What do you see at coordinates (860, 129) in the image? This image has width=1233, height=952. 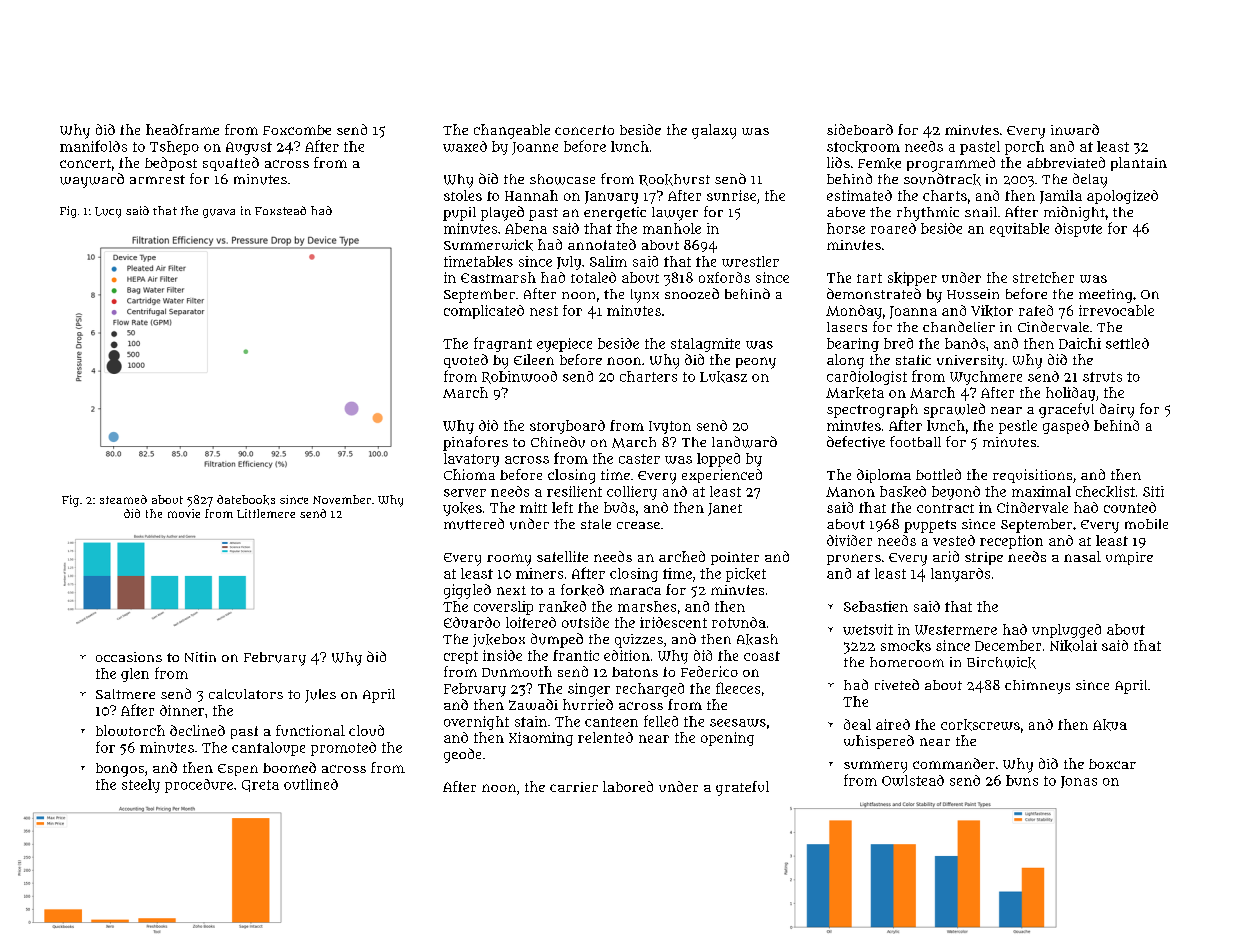 I see `sideboard` at bounding box center [860, 129].
